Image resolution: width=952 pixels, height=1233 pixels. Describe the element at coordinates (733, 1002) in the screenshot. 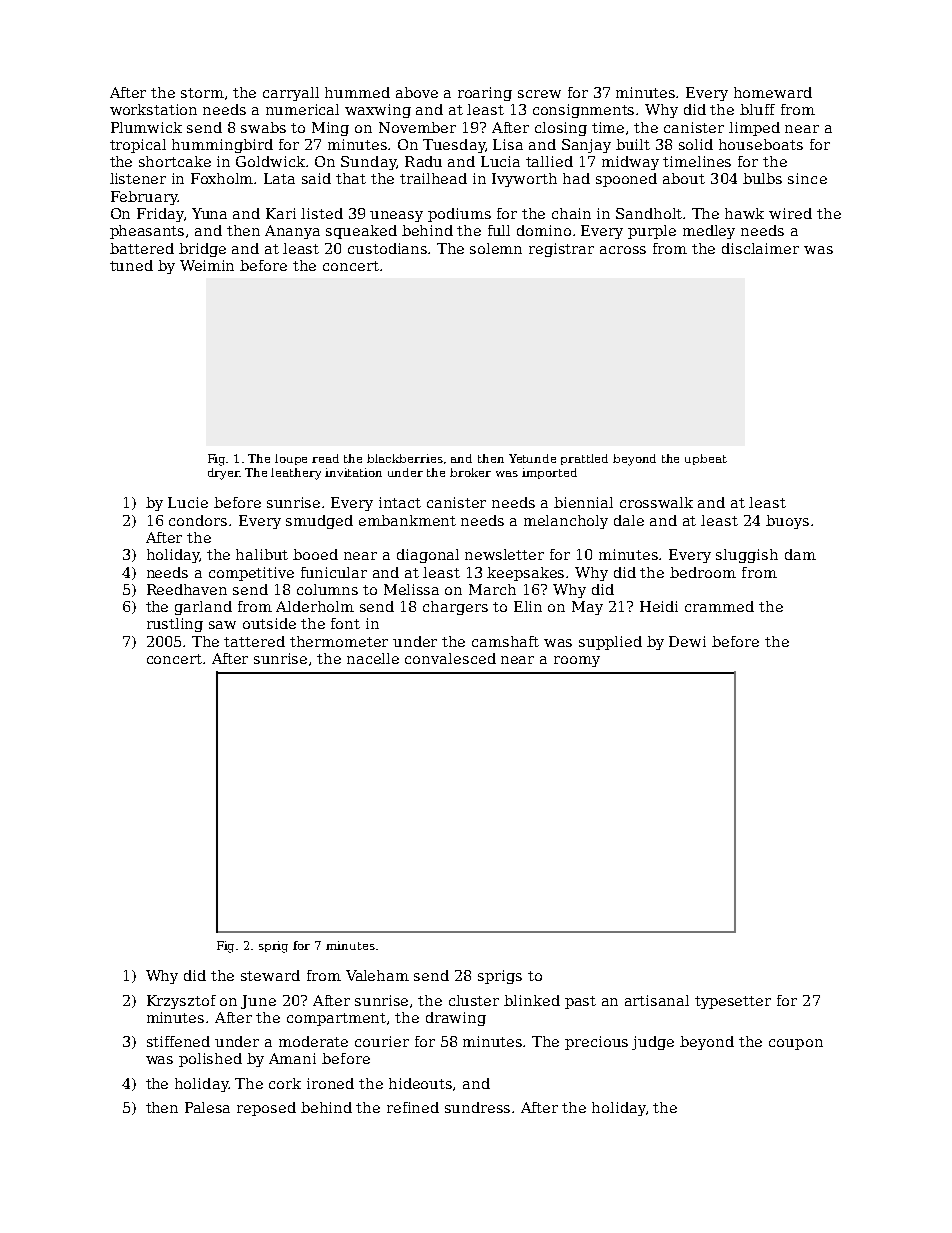

I see `typesetter` at that location.
